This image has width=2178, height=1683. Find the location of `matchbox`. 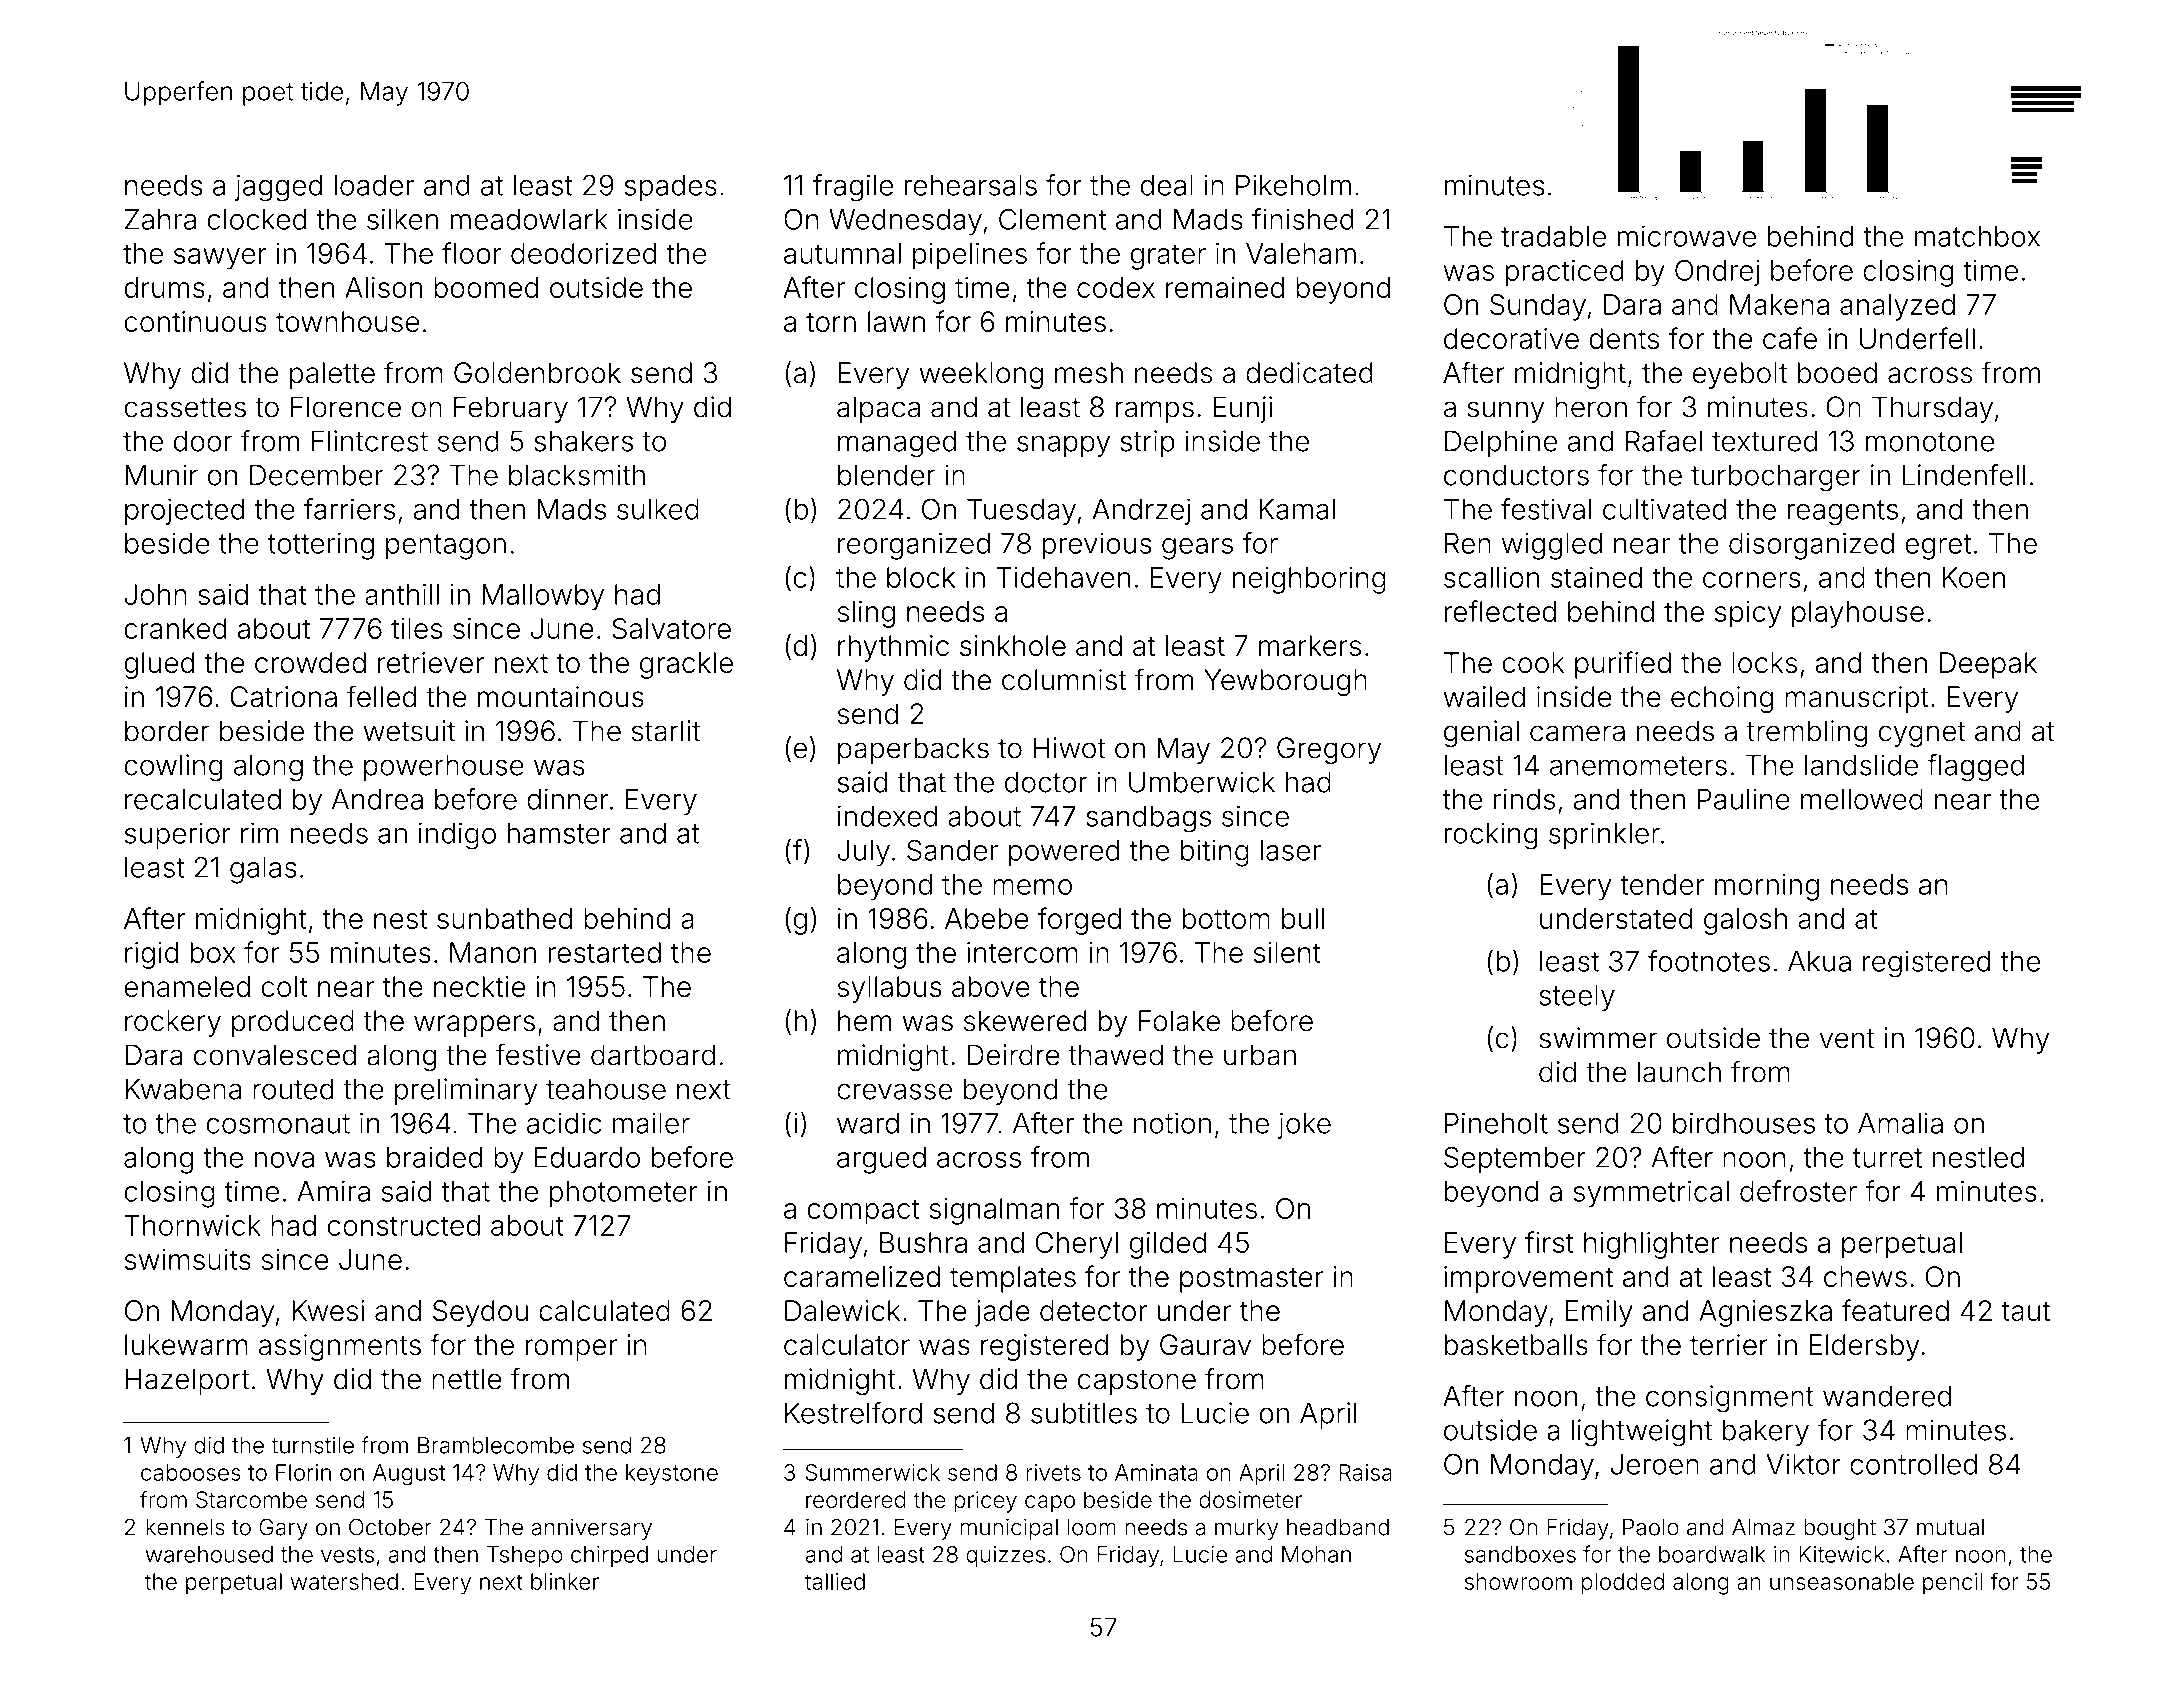

matchbox is located at coordinates (1977, 236).
